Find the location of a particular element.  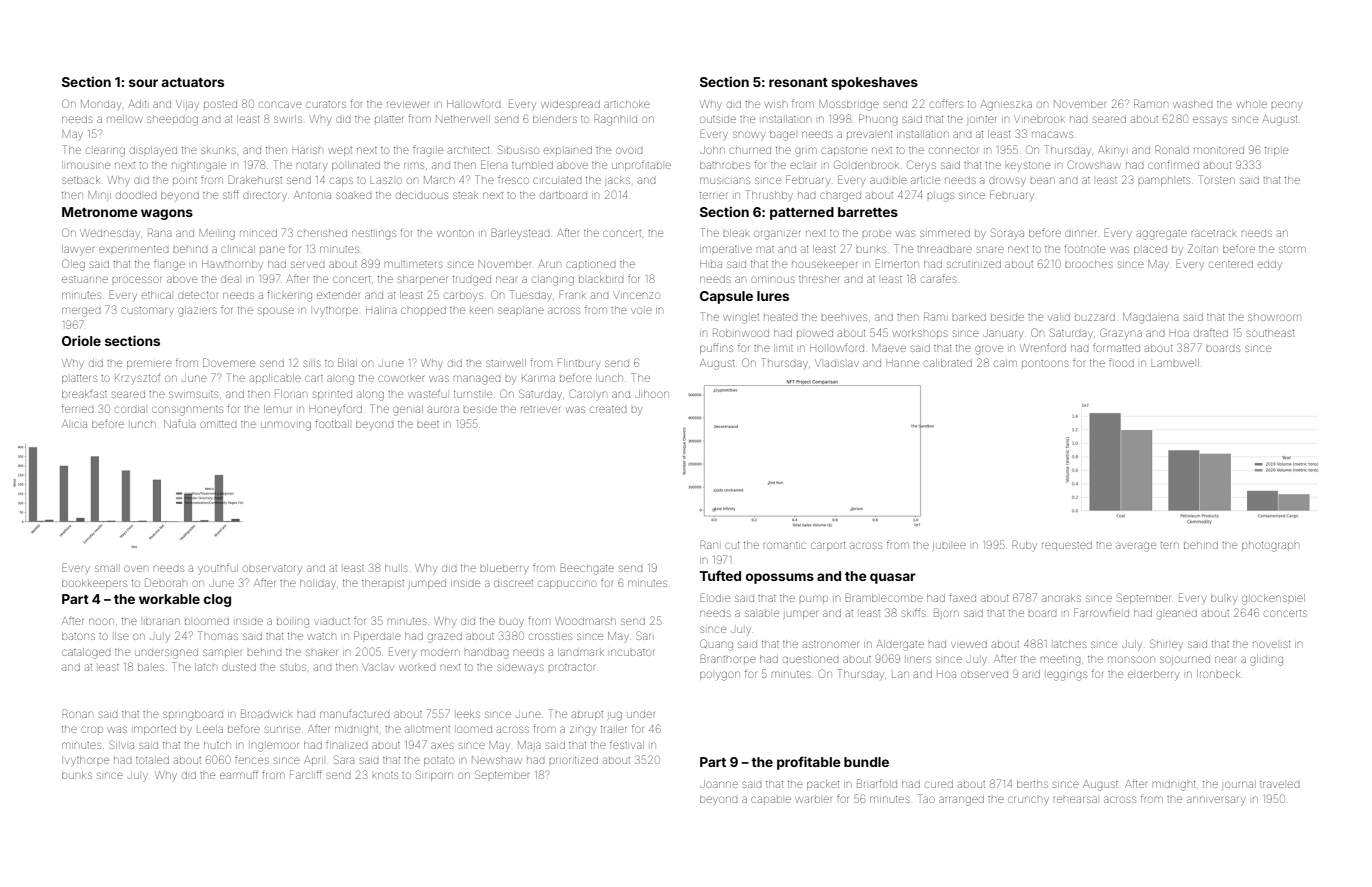

Vinebrook is located at coordinates (1039, 119).
